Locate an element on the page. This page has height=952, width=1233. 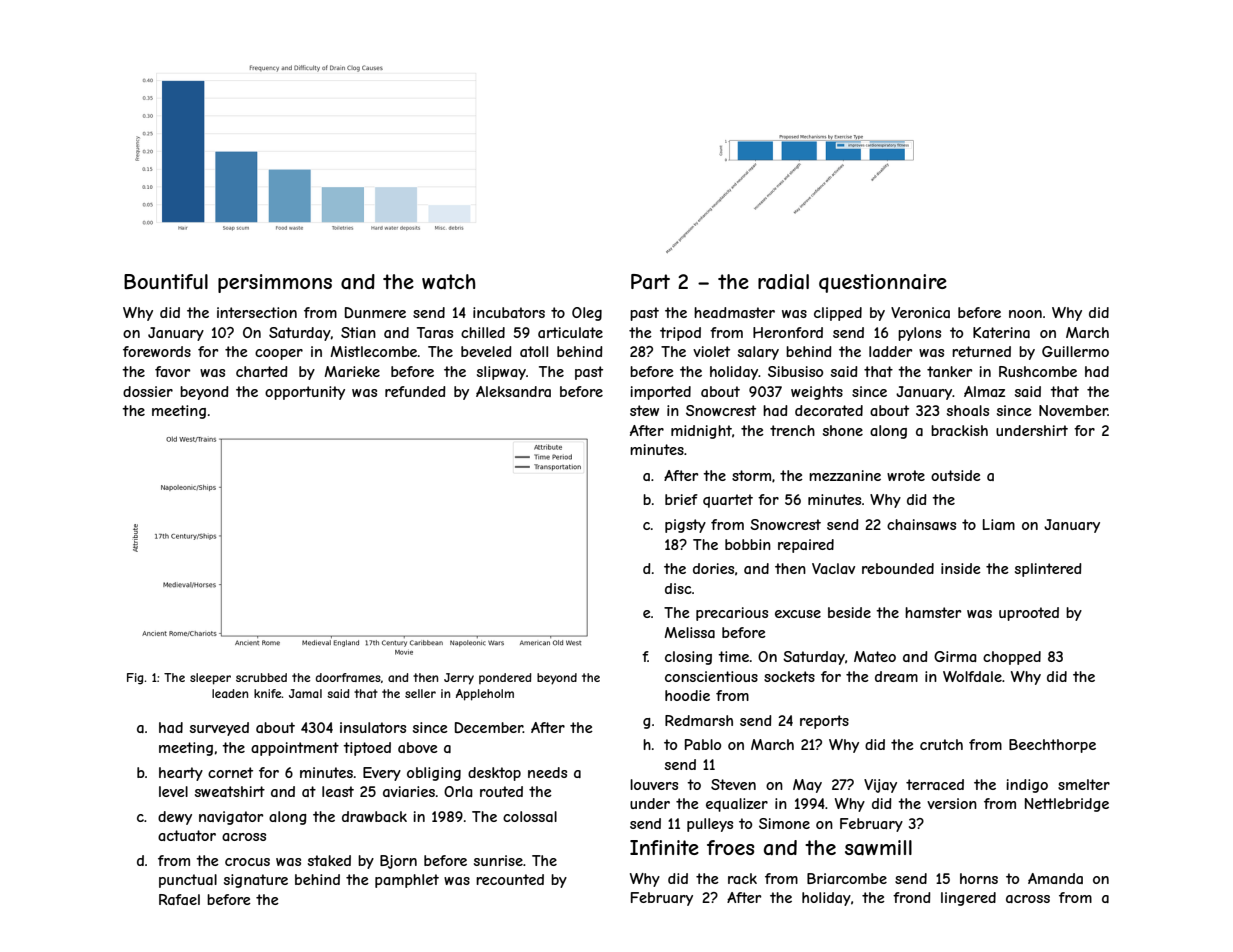
brief is located at coordinates (681, 499).
